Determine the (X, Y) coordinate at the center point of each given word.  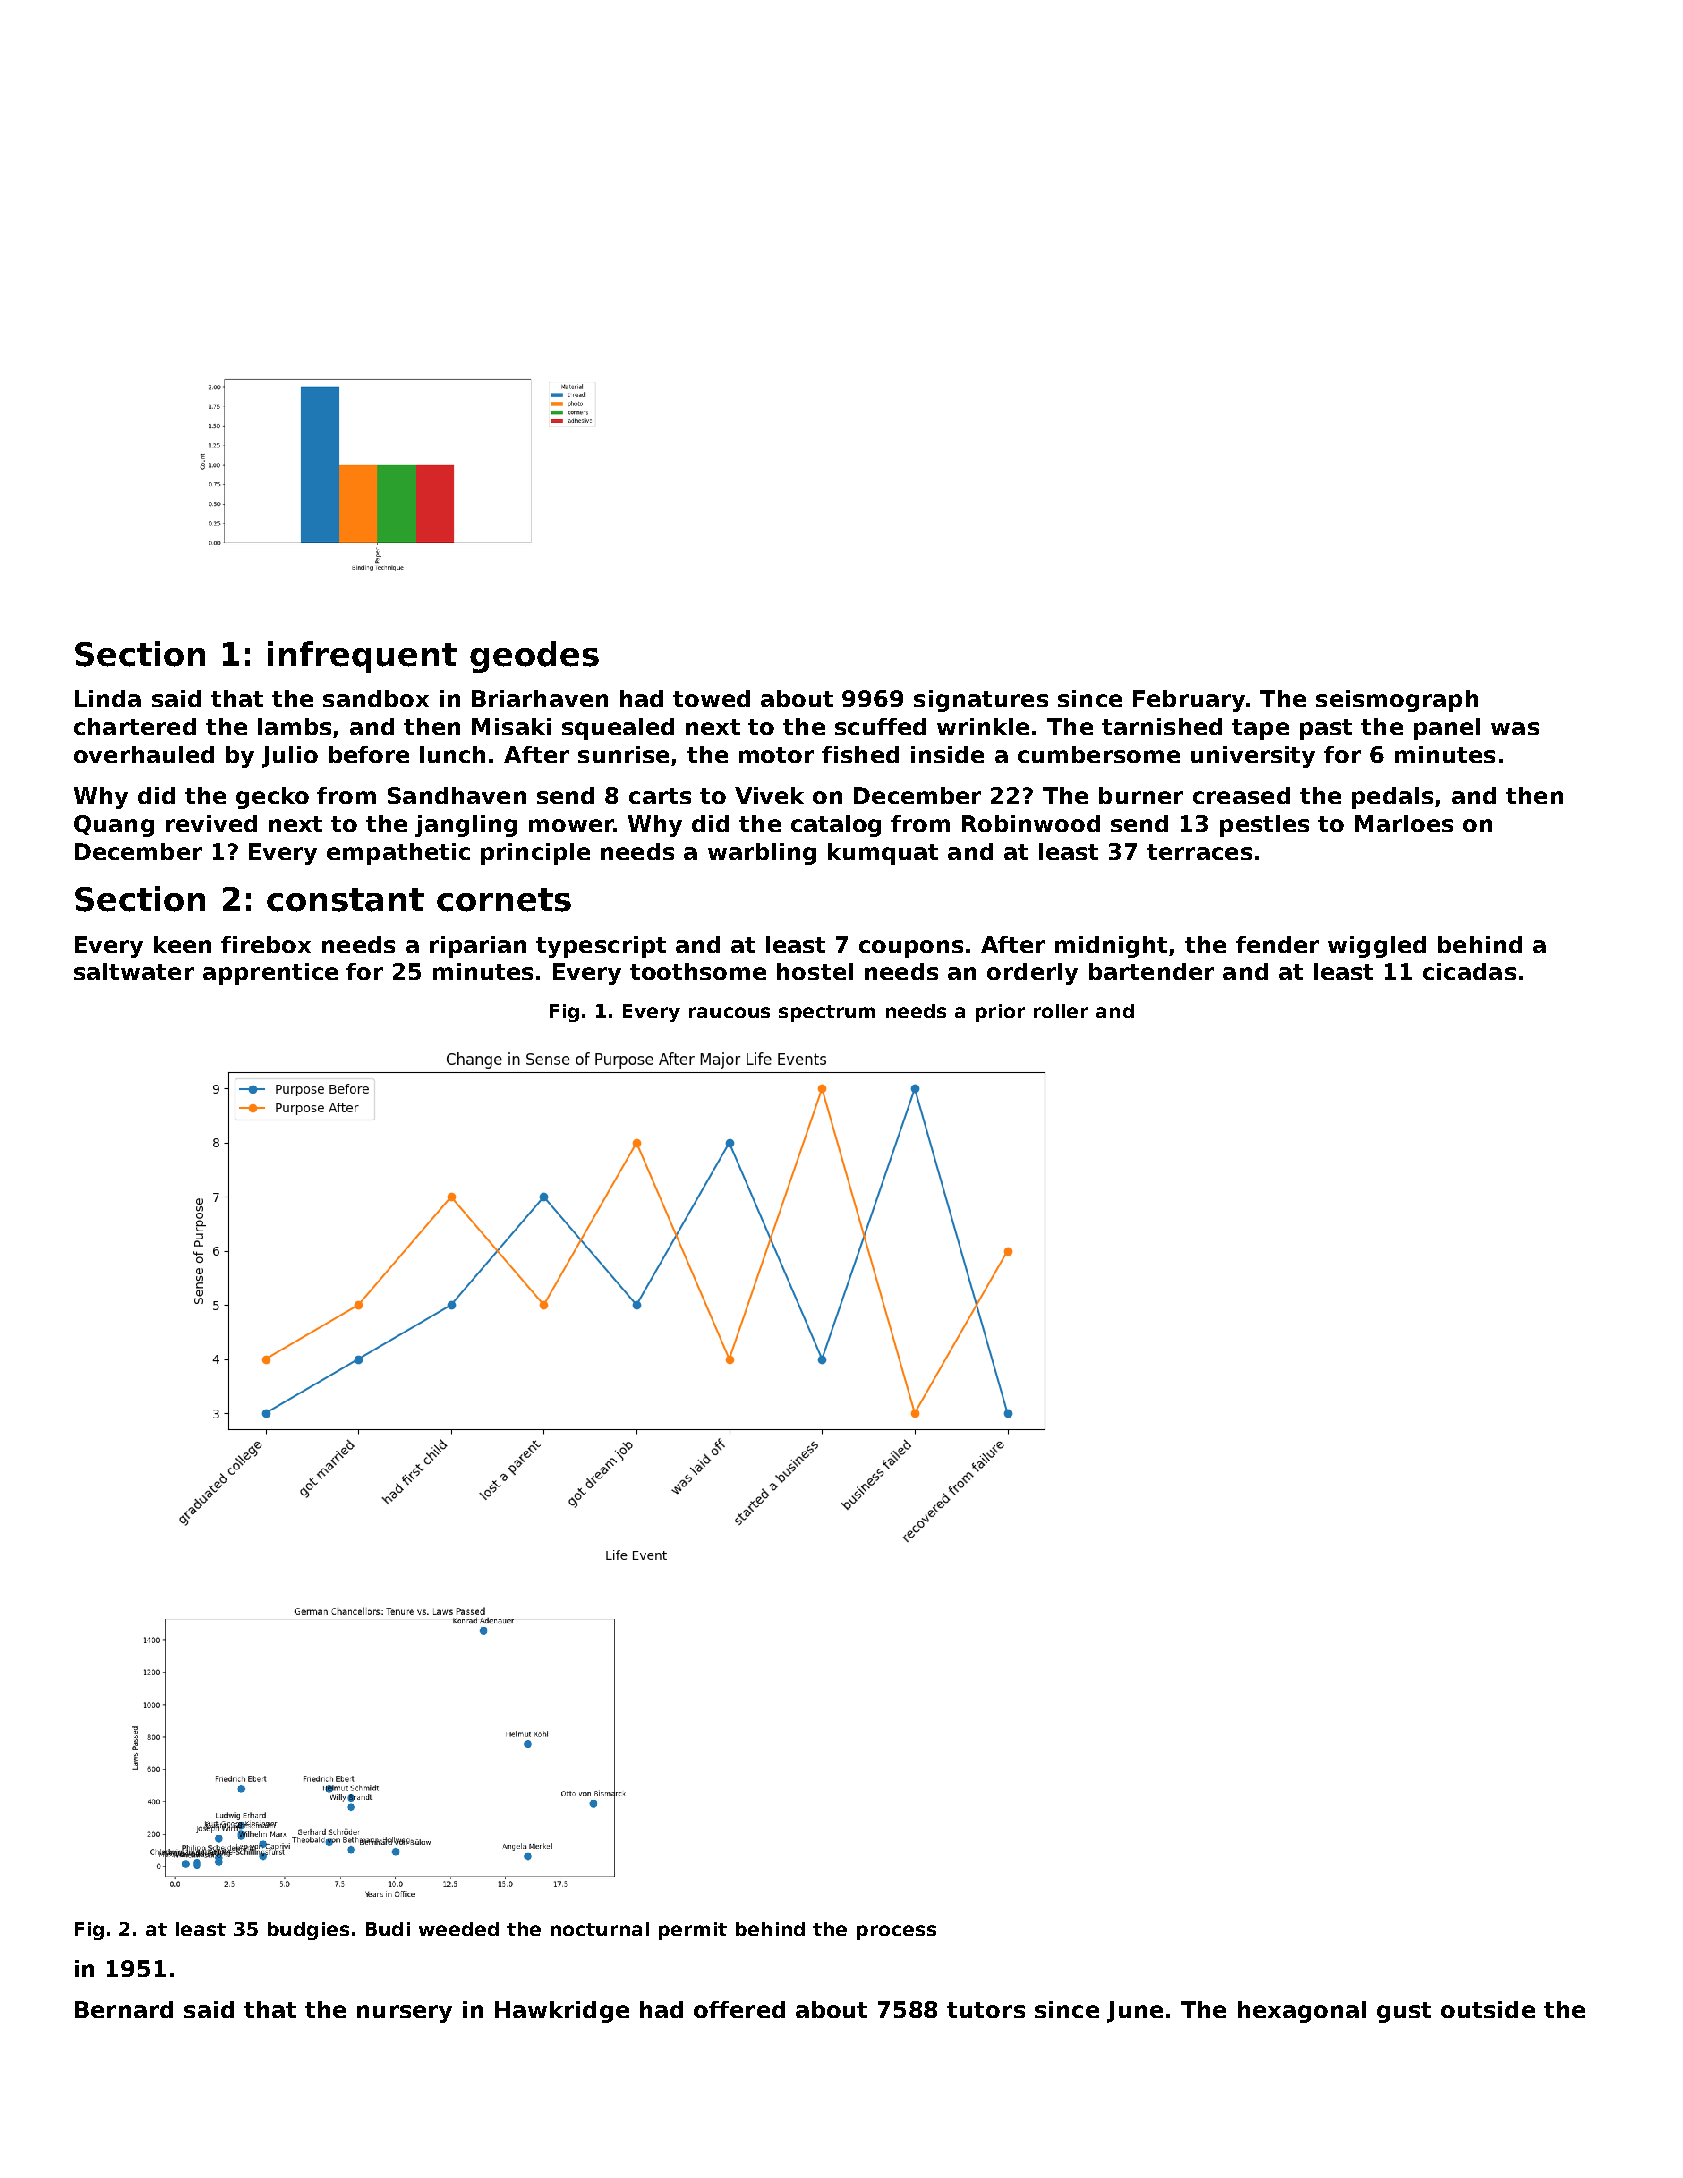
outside (1488, 2009)
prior (1000, 1013)
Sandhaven (457, 795)
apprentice (270, 974)
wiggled (1377, 947)
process (896, 1932)
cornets (504, 900)
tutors (986, 2010)
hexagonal (1302, 2012)
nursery (404, 2014)
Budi (388, 1929)
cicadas (1469, 971)
